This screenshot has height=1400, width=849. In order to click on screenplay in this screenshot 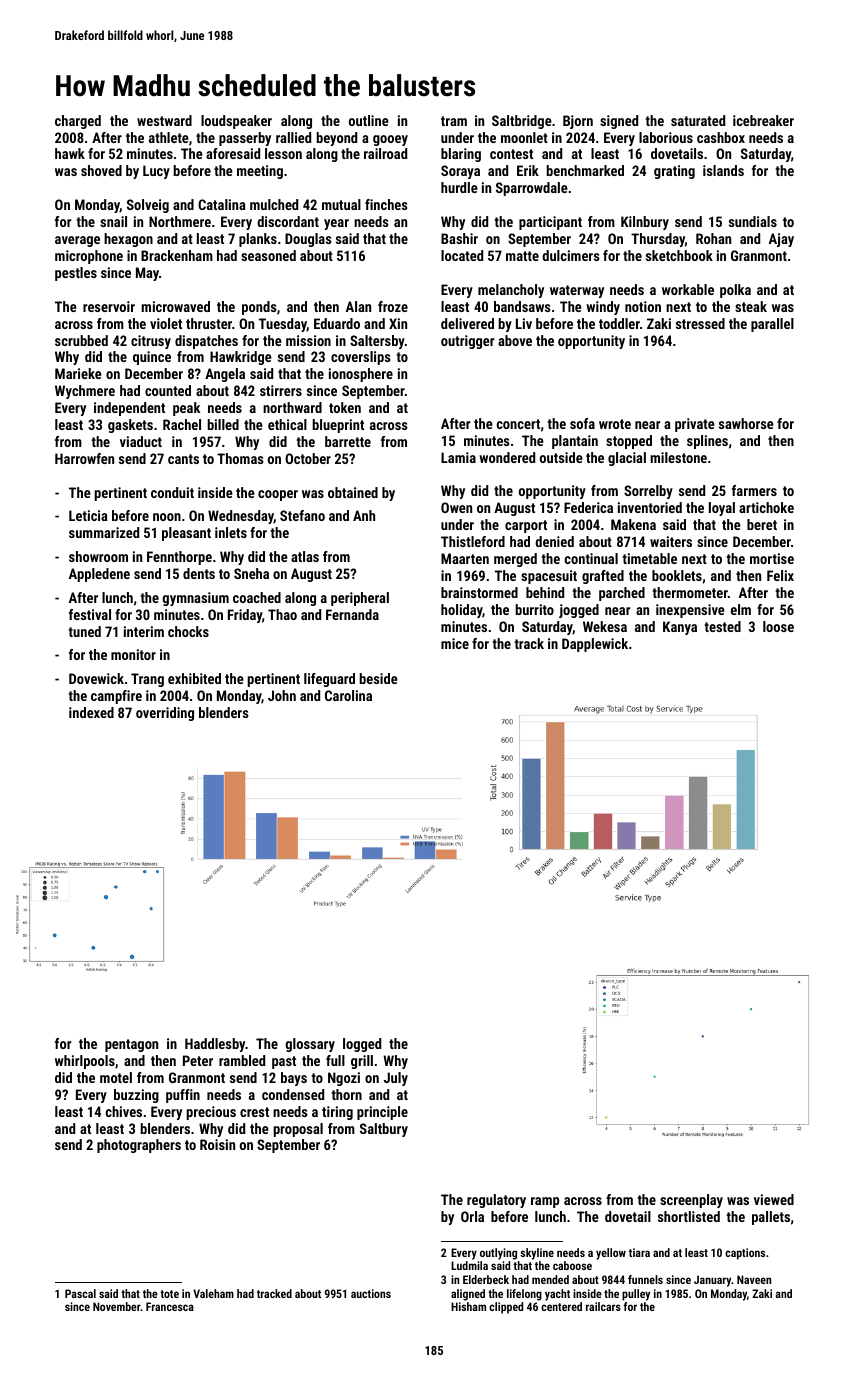, I will do `click(691, 1201)`.
